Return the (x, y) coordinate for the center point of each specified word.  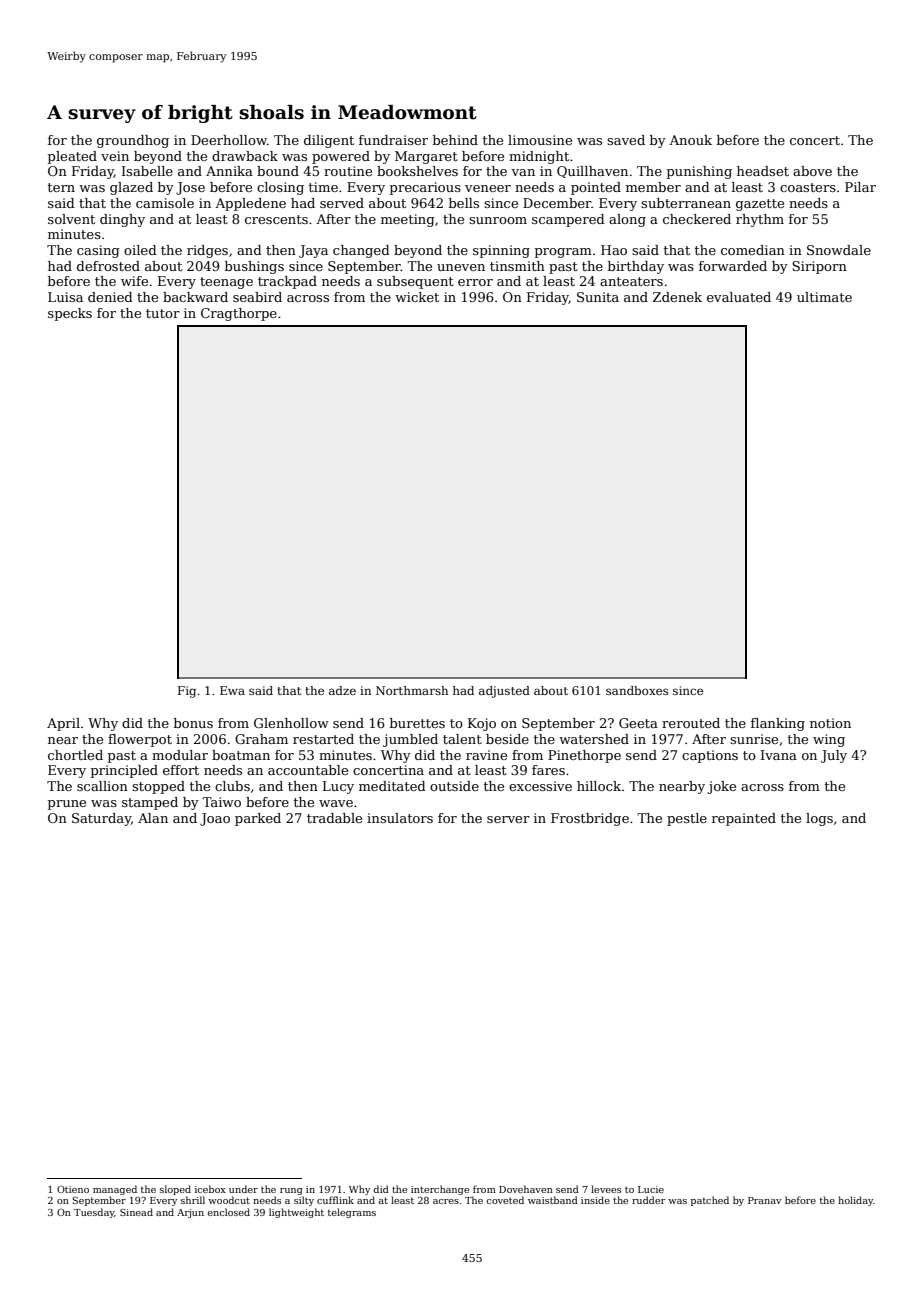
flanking (778, 724)
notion (830, 723)
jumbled (410, 740)
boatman (241, 755)
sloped (175, 1190)
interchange (440, 1190)
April (63, 724)
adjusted (504, 692)
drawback (245, 156)
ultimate (824, 297)
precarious (425, 188)
